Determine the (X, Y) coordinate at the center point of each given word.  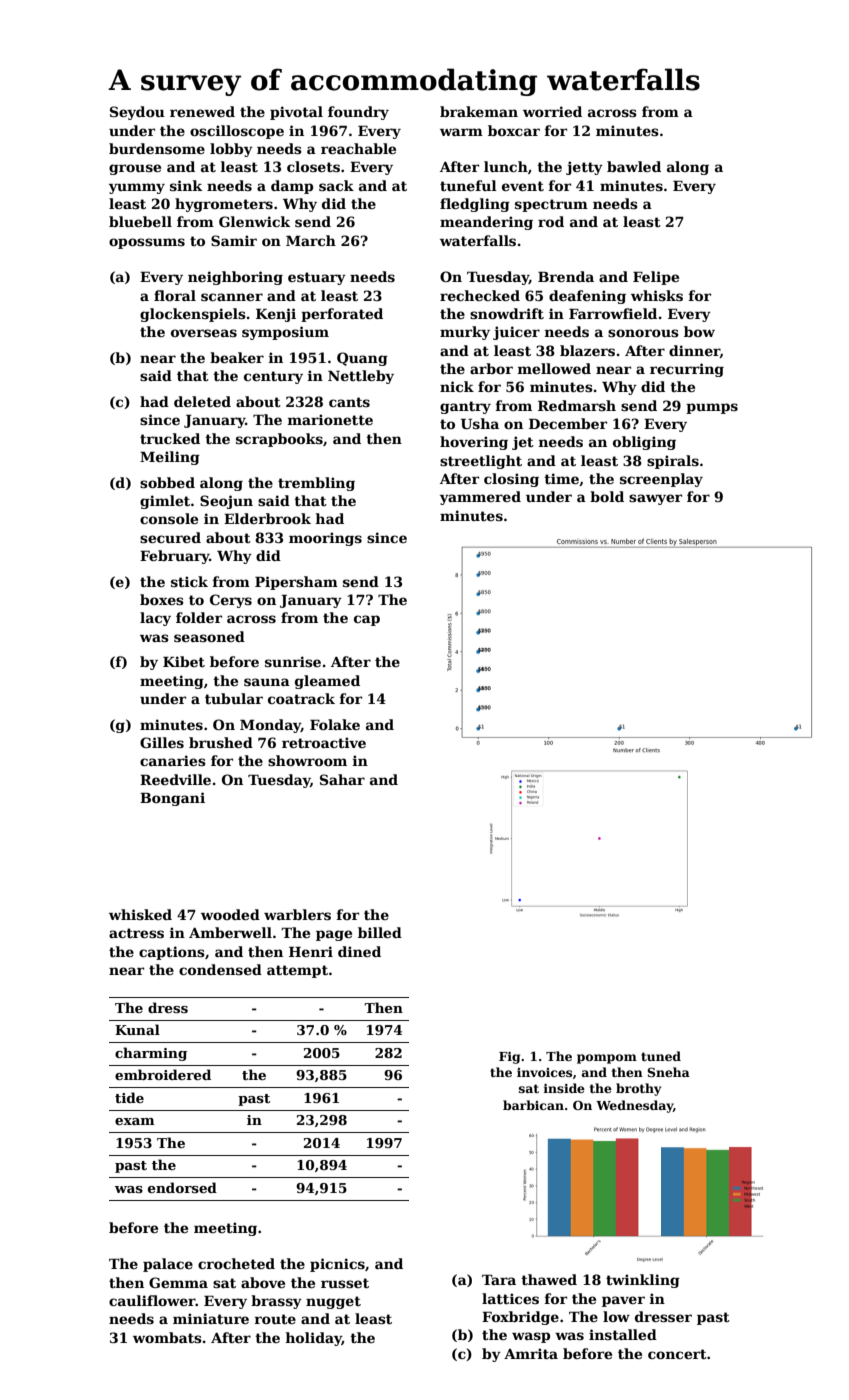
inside (564, 1088)
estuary (317, 278)
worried (552, 111)
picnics (337, 1265)
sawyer (655, 499)
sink (186, 185)
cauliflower (152, 1300)
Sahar (342, 779)
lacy (155, 619)
